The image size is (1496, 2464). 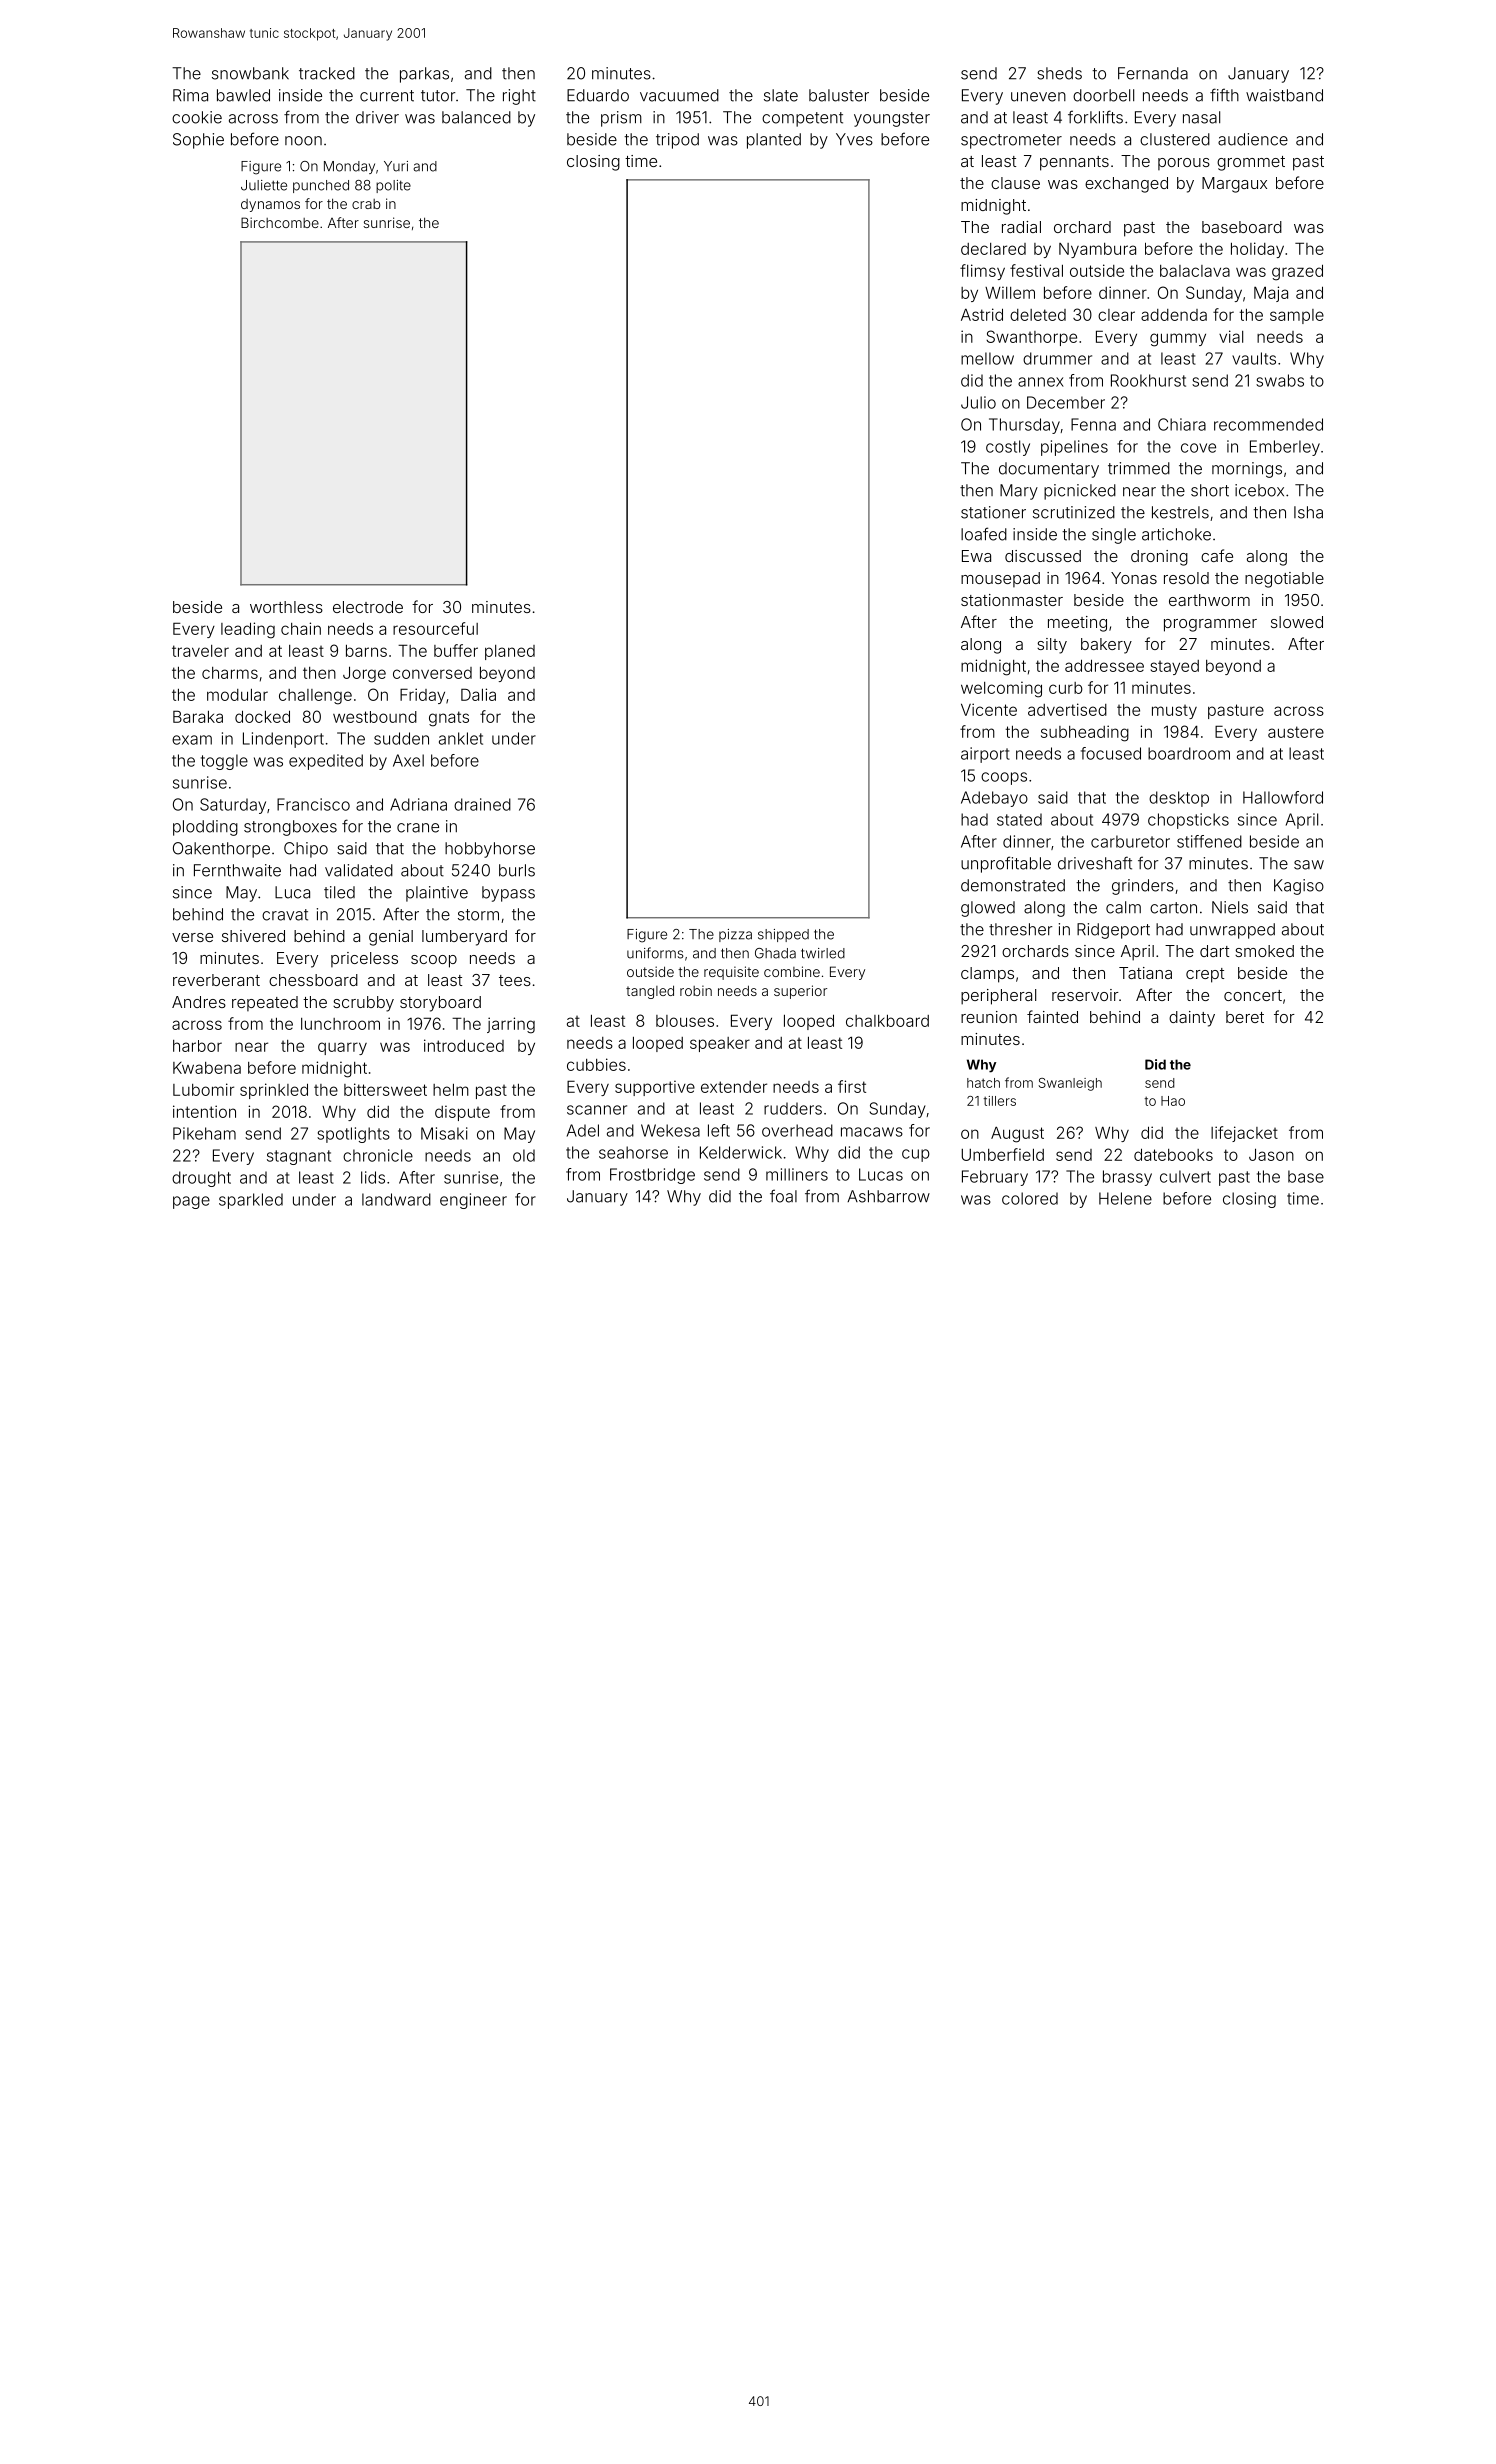 What do you see at coordinates (978, 402) in the page?
I see `Julio` at bounding box center [978, 402].
